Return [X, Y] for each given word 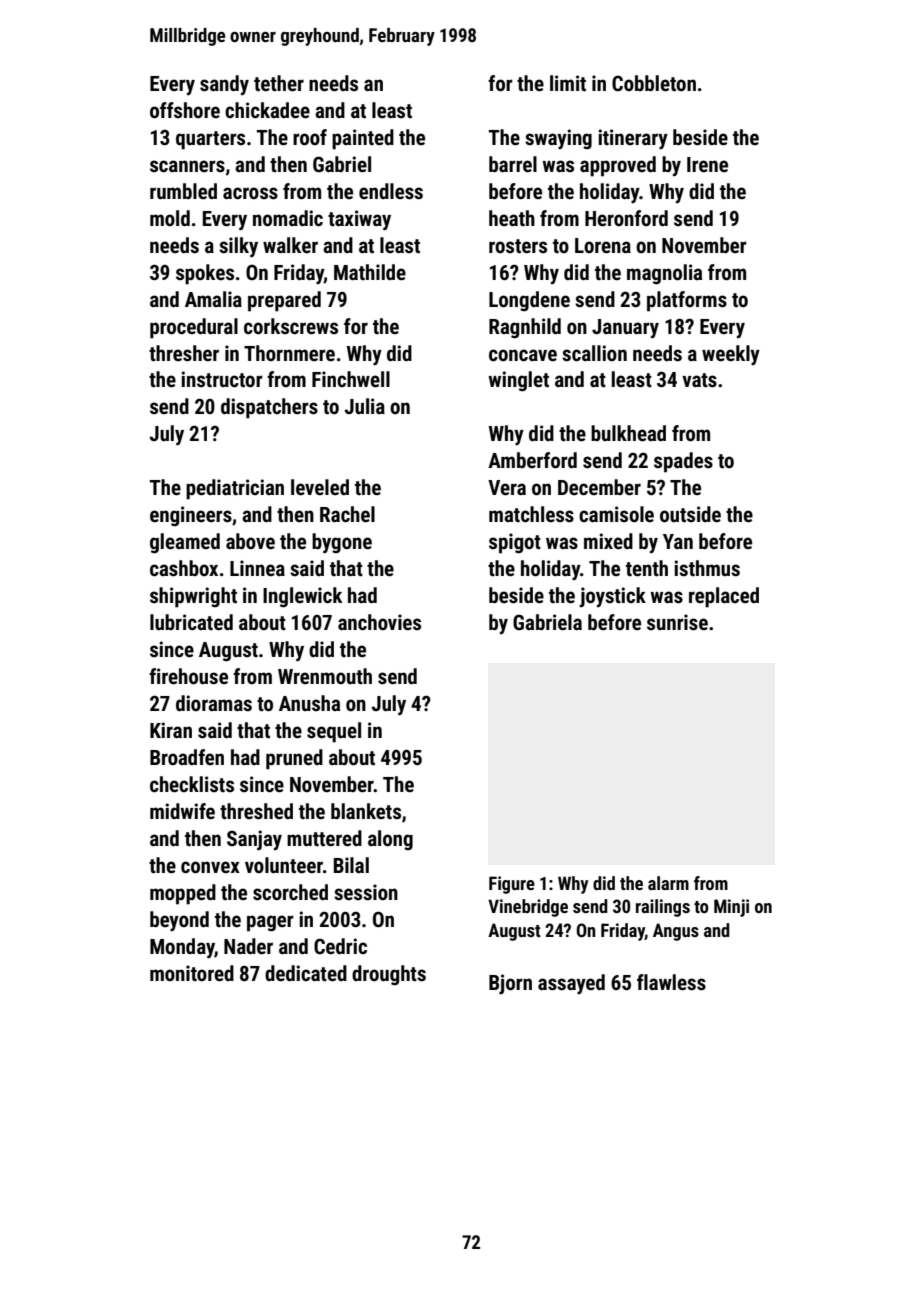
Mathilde [370, 272]
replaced [724, 597]
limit [568, 83]
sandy [224, 85]
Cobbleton [654, 83]
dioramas [214, 703]
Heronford [626, 218]
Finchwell [351, 379]
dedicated [306, 973]
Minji [731, 908]
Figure [512, 885]
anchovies [379, 622]
